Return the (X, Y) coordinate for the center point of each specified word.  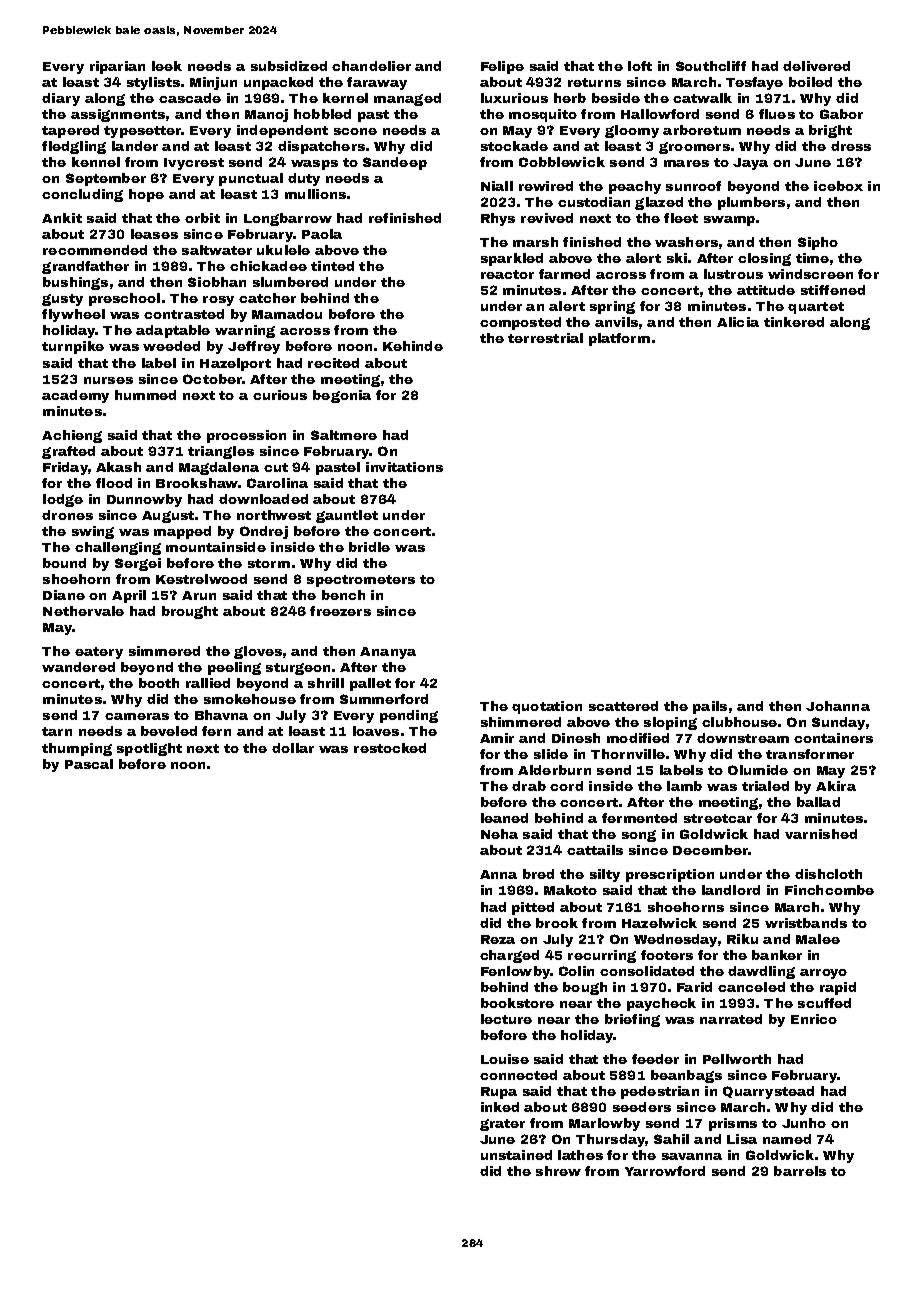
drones (67, 515)
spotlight (149, 749)
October (212, 379)
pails (710, 707)
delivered (816, 66)
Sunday (838, 723)
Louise (505, 1059)
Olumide (758, 770)
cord (566, 786)
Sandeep (395, 163)
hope (146, 195)
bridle (369, 547)
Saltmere (344, 435)
